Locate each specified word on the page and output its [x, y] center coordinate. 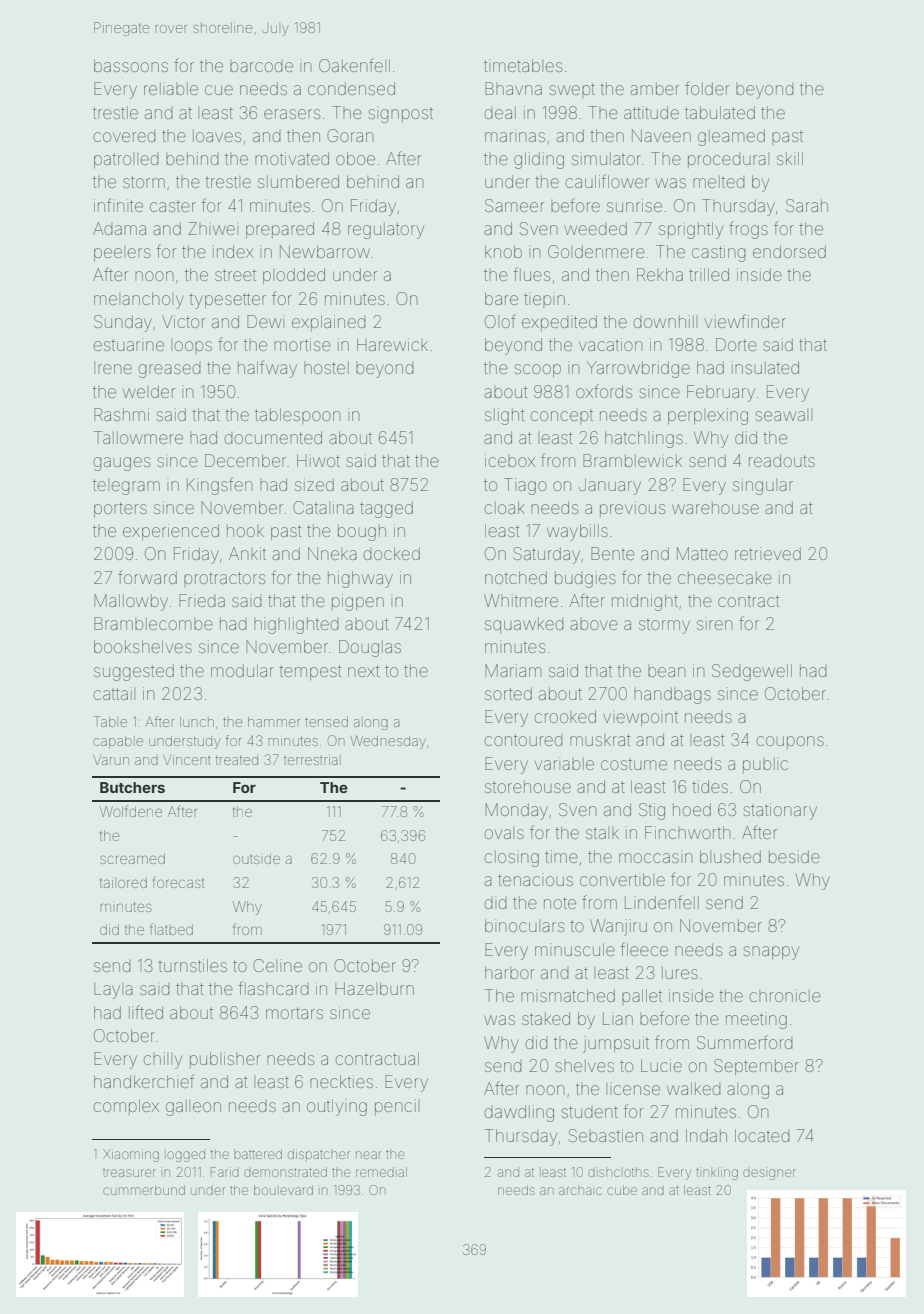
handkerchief [144, 1081]
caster [173, 207]
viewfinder [745, 321]
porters [120, 509]
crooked [565, 716]
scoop [538, 370]
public [765, 765]
